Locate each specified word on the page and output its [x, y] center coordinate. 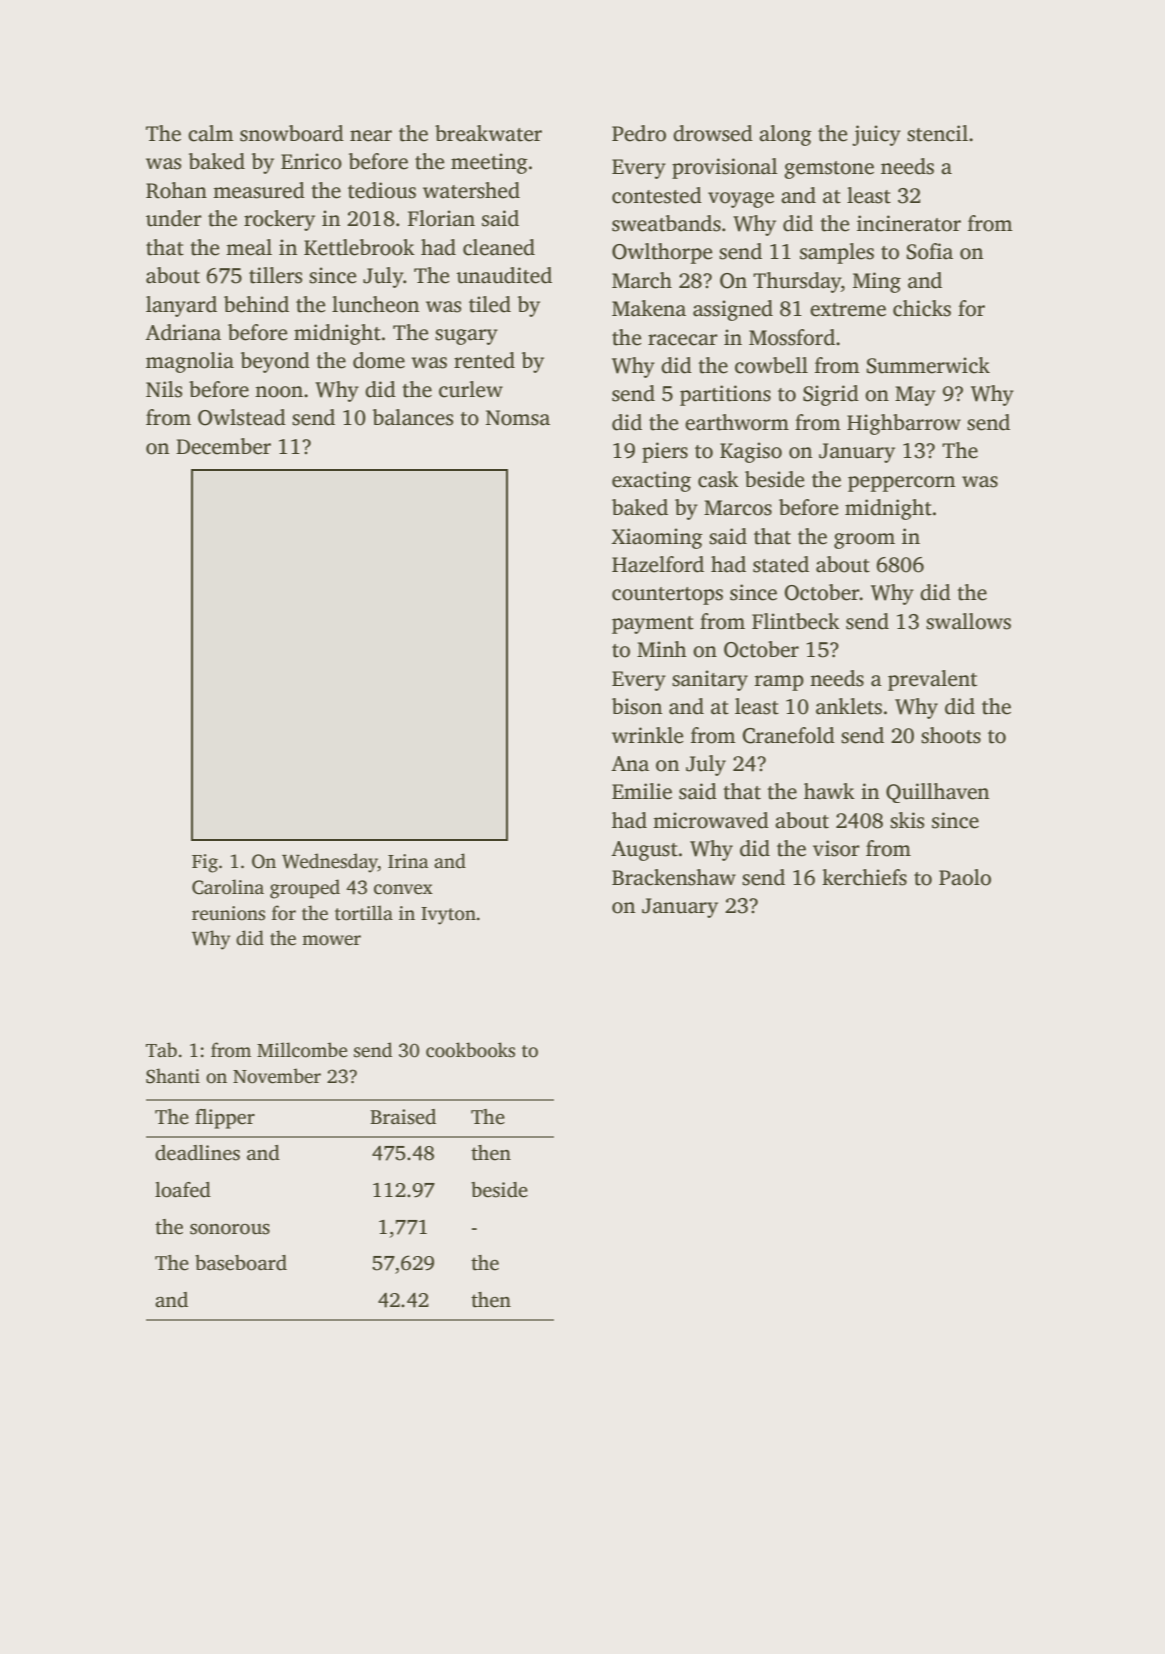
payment [653, 625]
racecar [683, 340]
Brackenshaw [674, 877]
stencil [937, 133]
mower [331, 940]
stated [781, 564]
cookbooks [470, 1050]
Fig [205, 863]
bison [637, 706]
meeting [489, 163]
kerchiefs [864, 877]
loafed [183, 1190]
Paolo [965, 877]
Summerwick [928, 365]
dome [379, 360]
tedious [382, 190]
